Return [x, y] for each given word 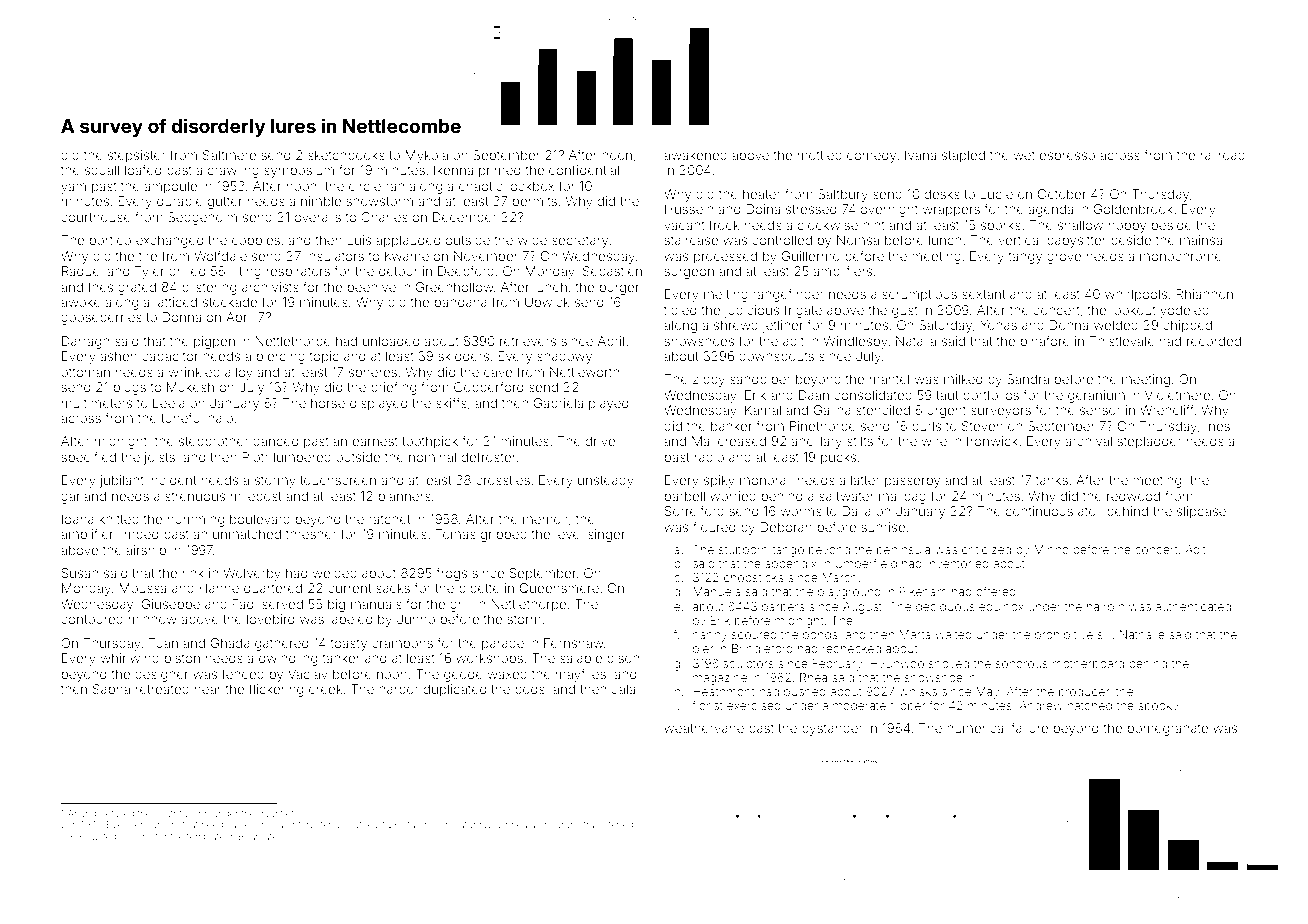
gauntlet [276, 814]
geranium [1096, 396]
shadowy [564, 357]
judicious [751, 311]
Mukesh [190, 387]
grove [1064, 258]
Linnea [512, 824]
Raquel [82, 272]
